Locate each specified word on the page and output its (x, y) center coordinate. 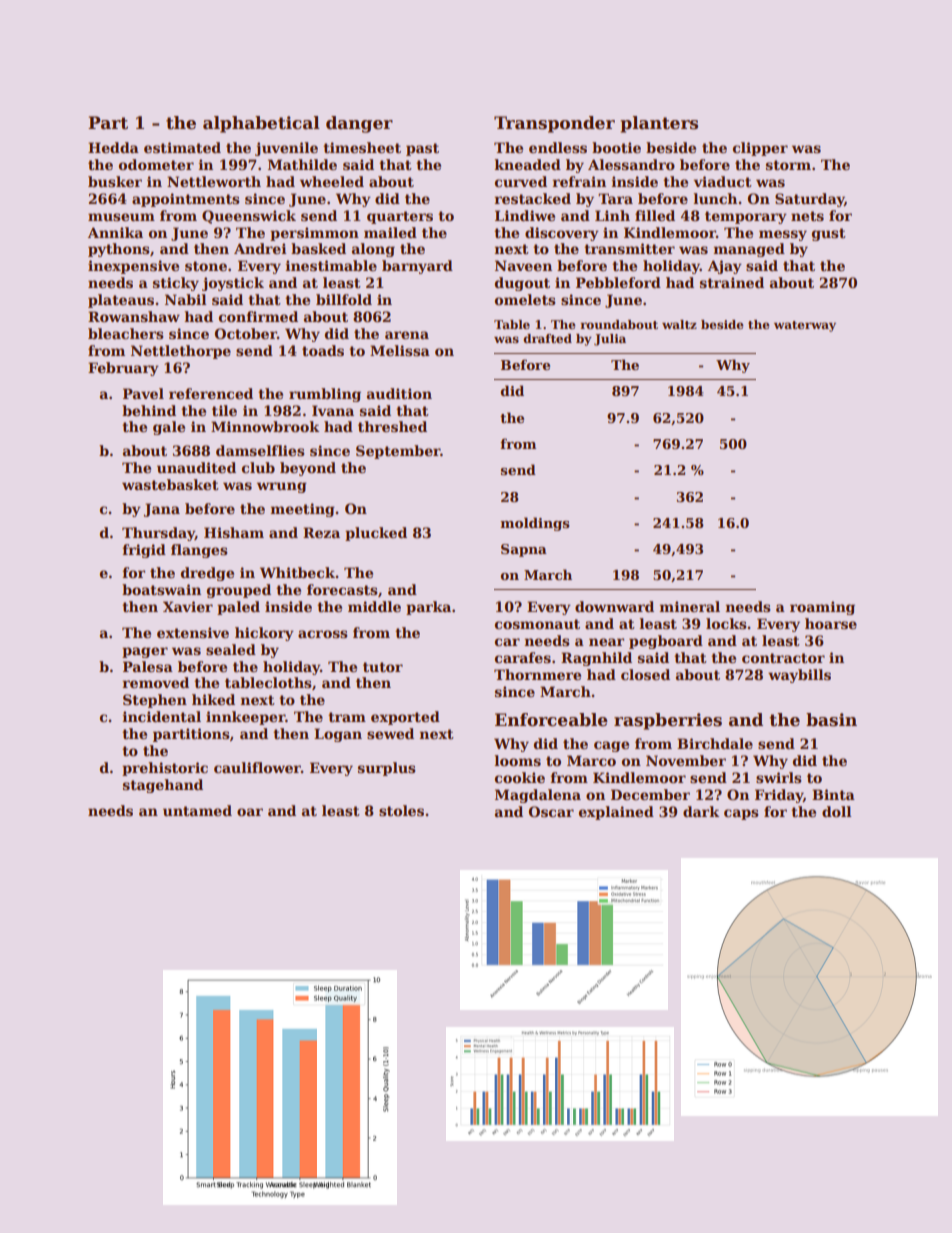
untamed (197, 810)
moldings (535, 524)
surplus (387, 769)
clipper (760, 149)
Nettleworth (214, 181)
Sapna (524, 550)
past (422, 149)
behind (149, 410)
